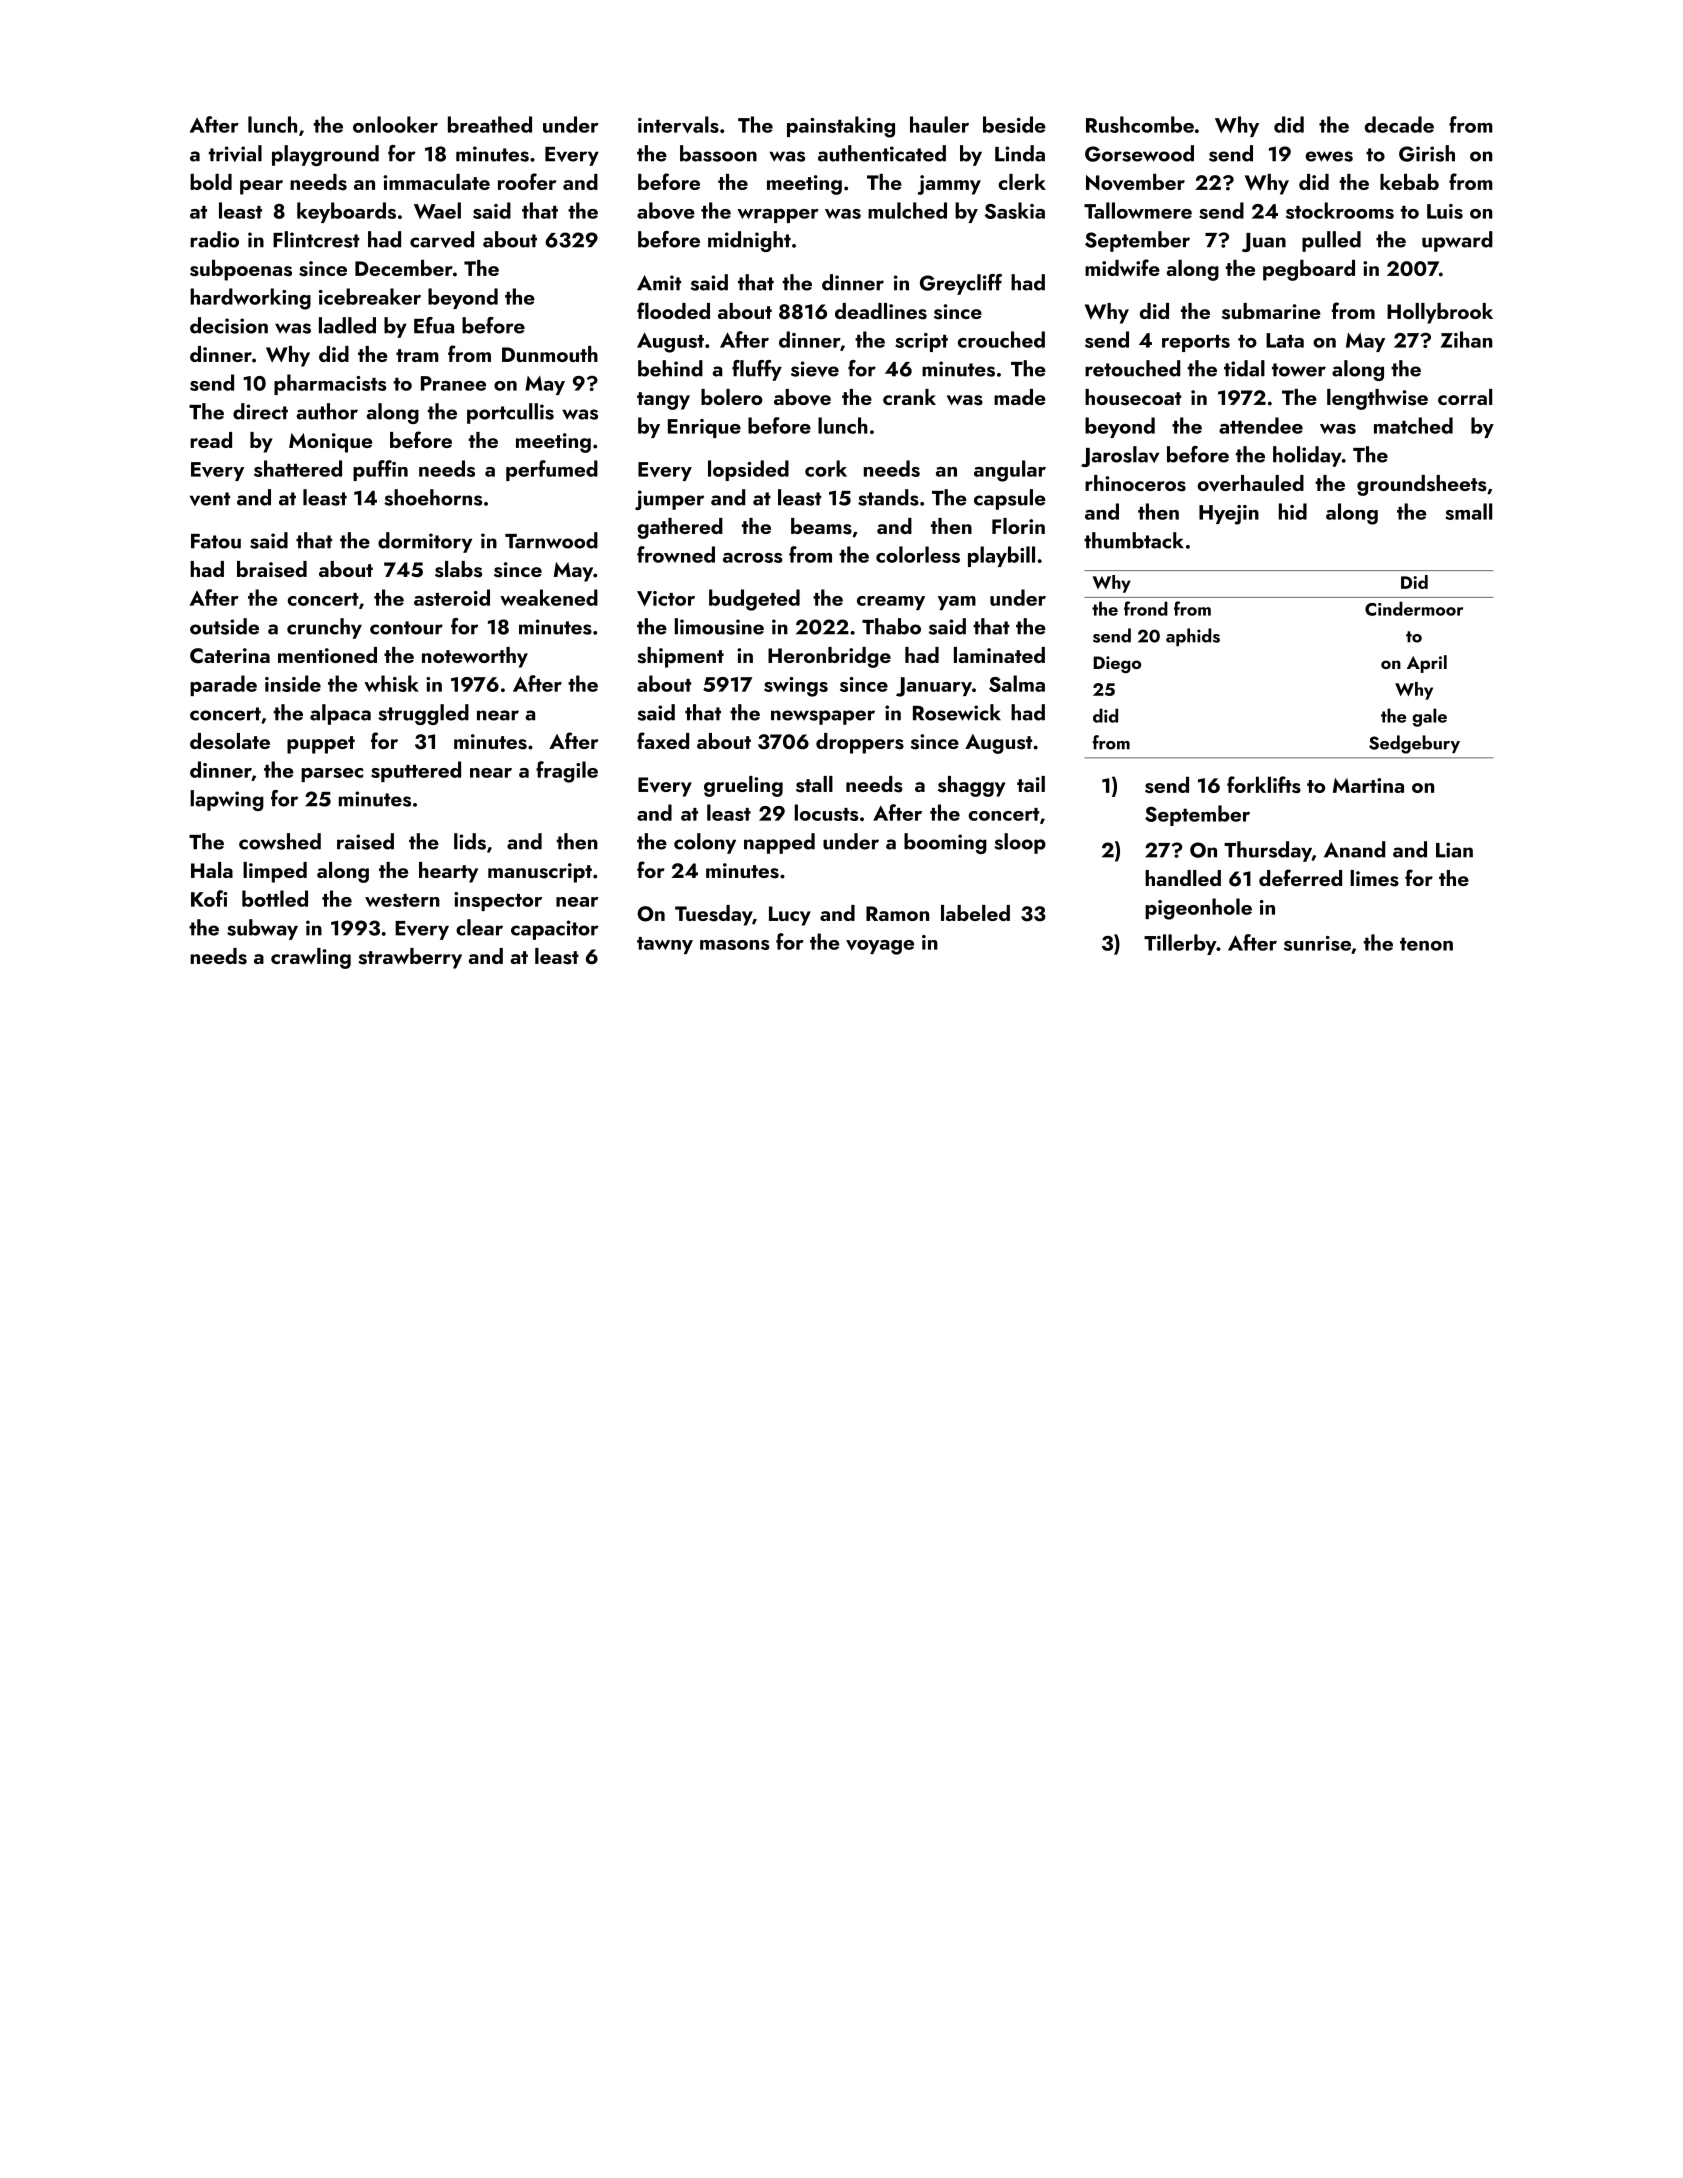  Describe the element at coordinates (1261, 425) in the document. I see `attendee` at that location.
